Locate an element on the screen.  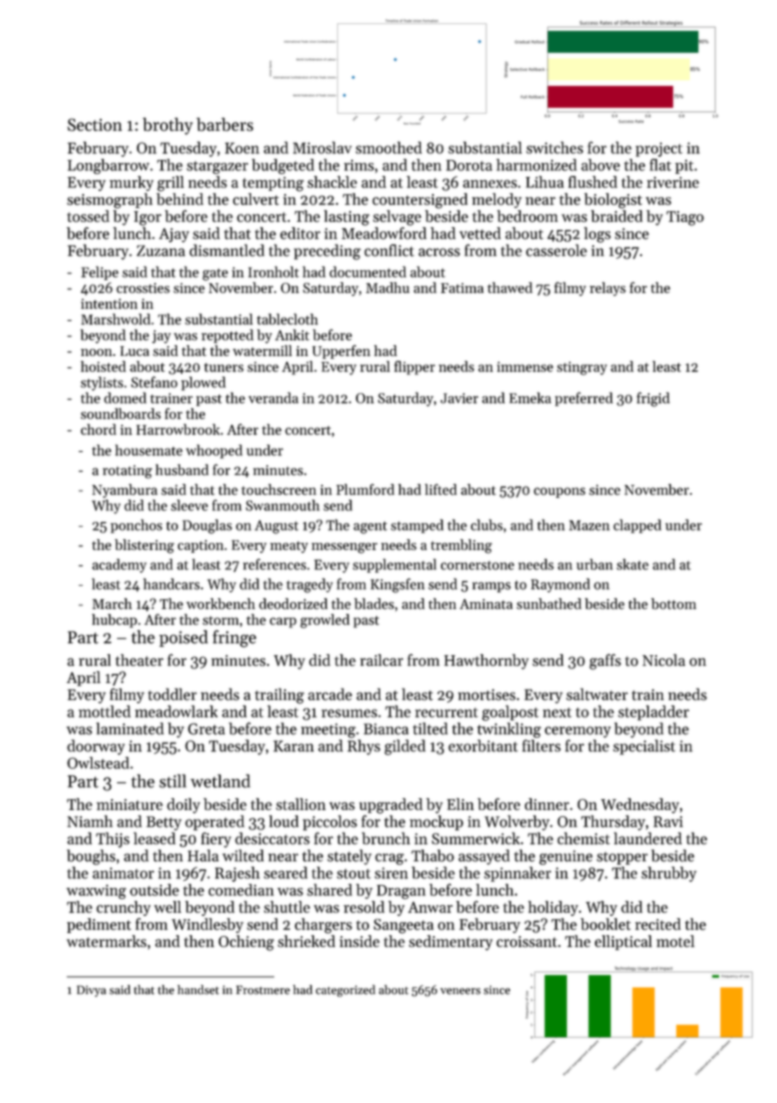
handset is located at coordinates (198, 990).
